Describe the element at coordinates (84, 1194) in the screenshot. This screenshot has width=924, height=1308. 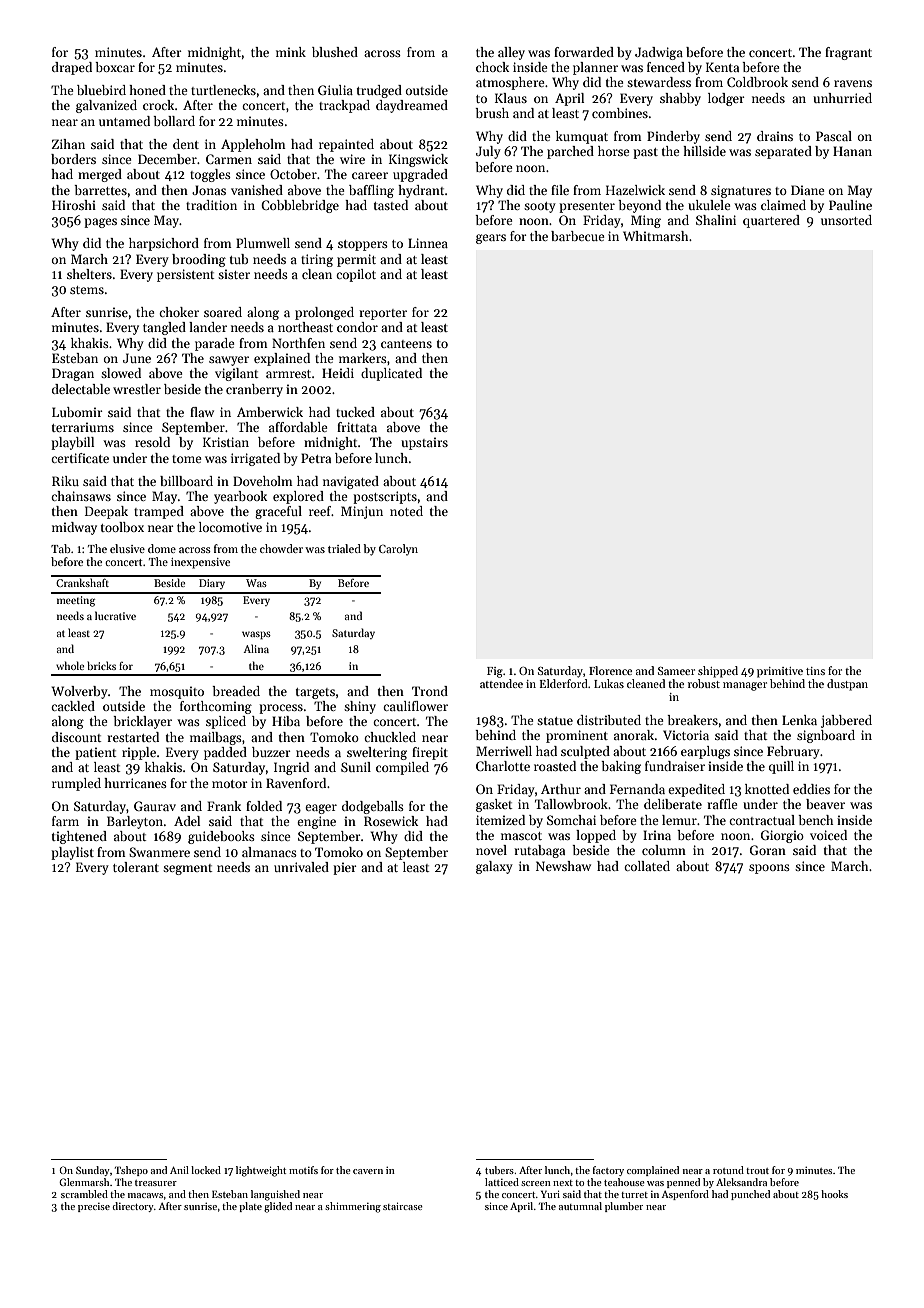
I see `scrambled` at that location.
